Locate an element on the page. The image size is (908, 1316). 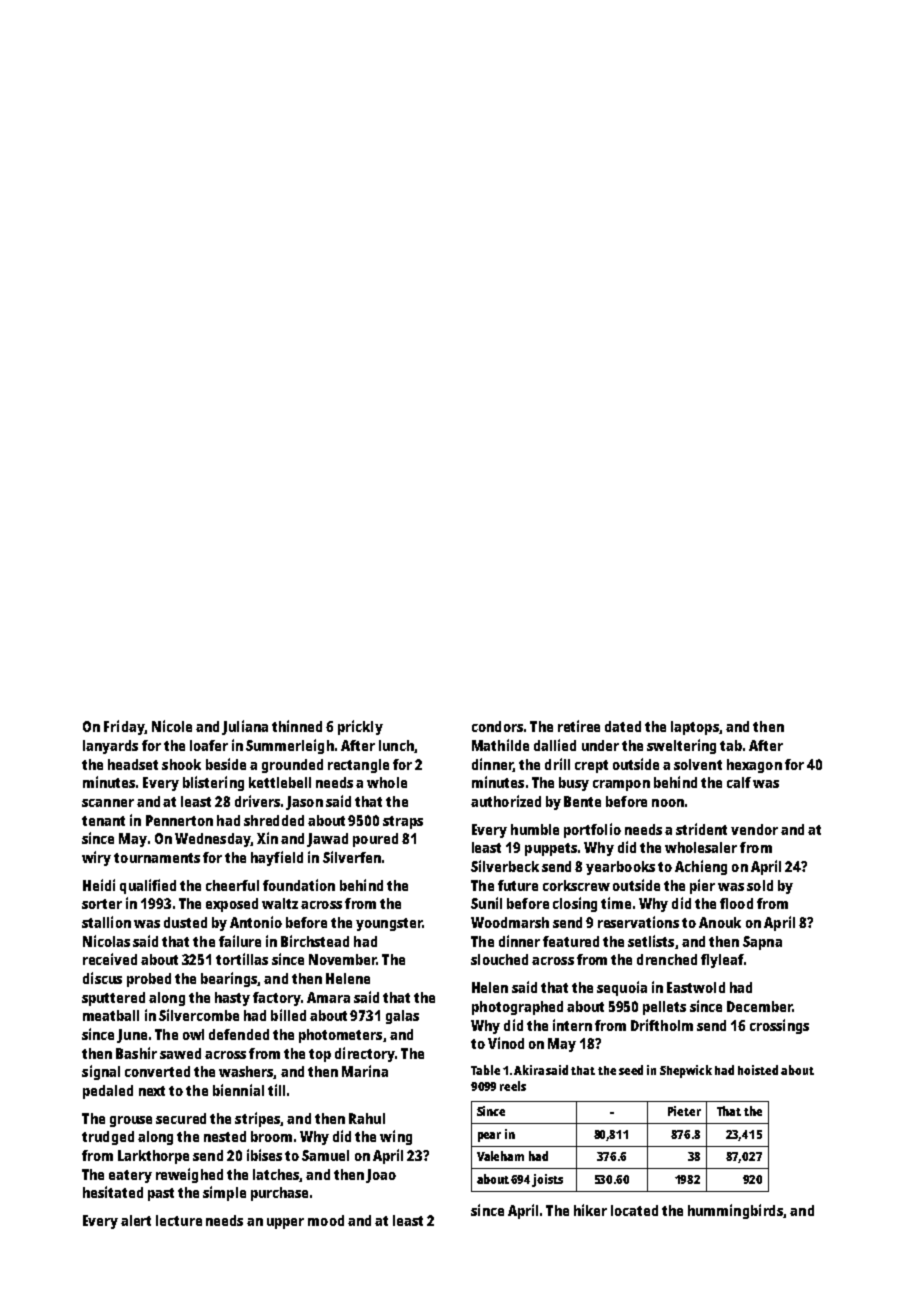
laptops is located at coordinates (695, 728).
